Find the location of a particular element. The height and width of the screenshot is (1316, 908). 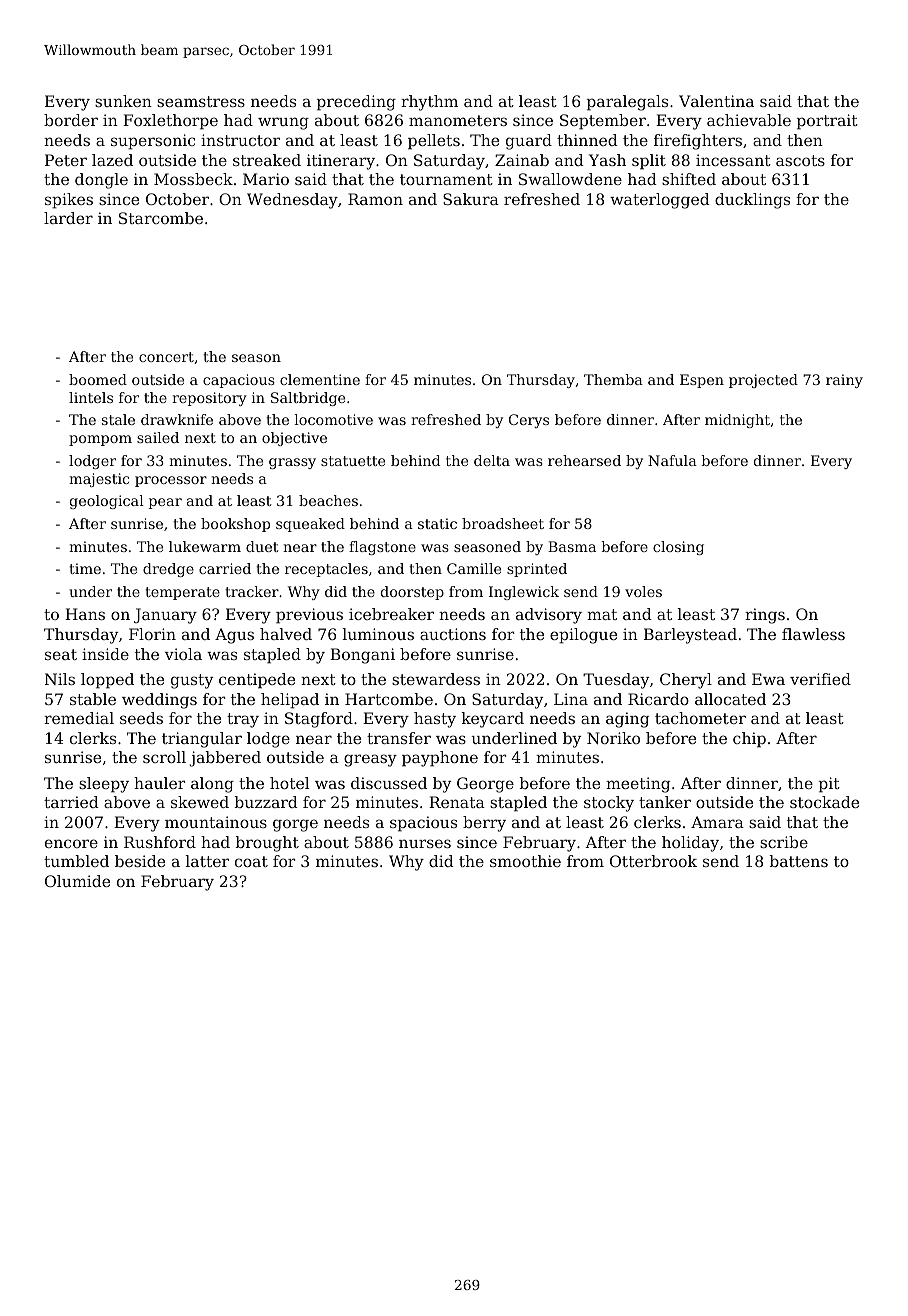

duet is located at coordinates (262, 546).
